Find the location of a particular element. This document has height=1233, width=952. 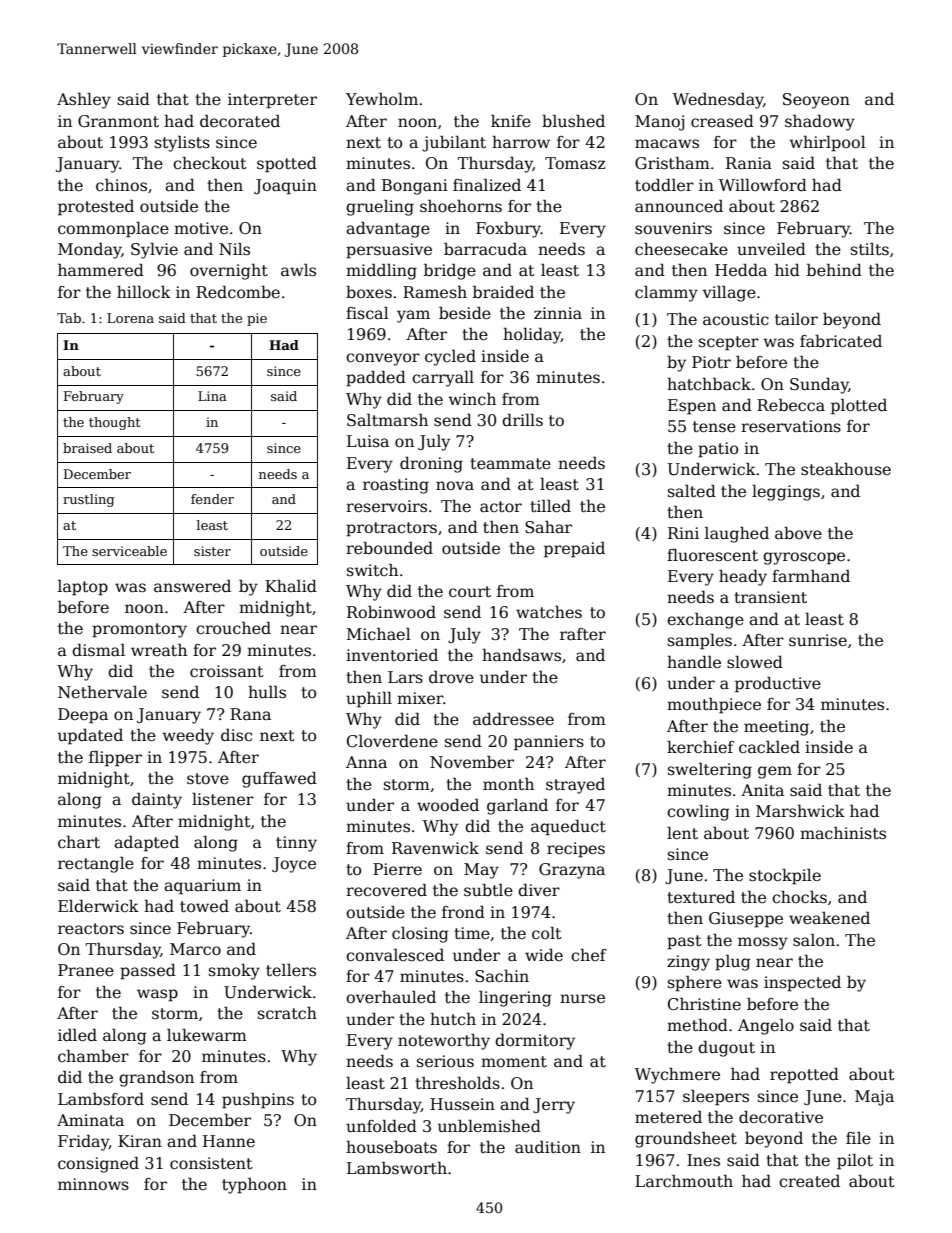

rectangle is located at coordinates (96, 864).
